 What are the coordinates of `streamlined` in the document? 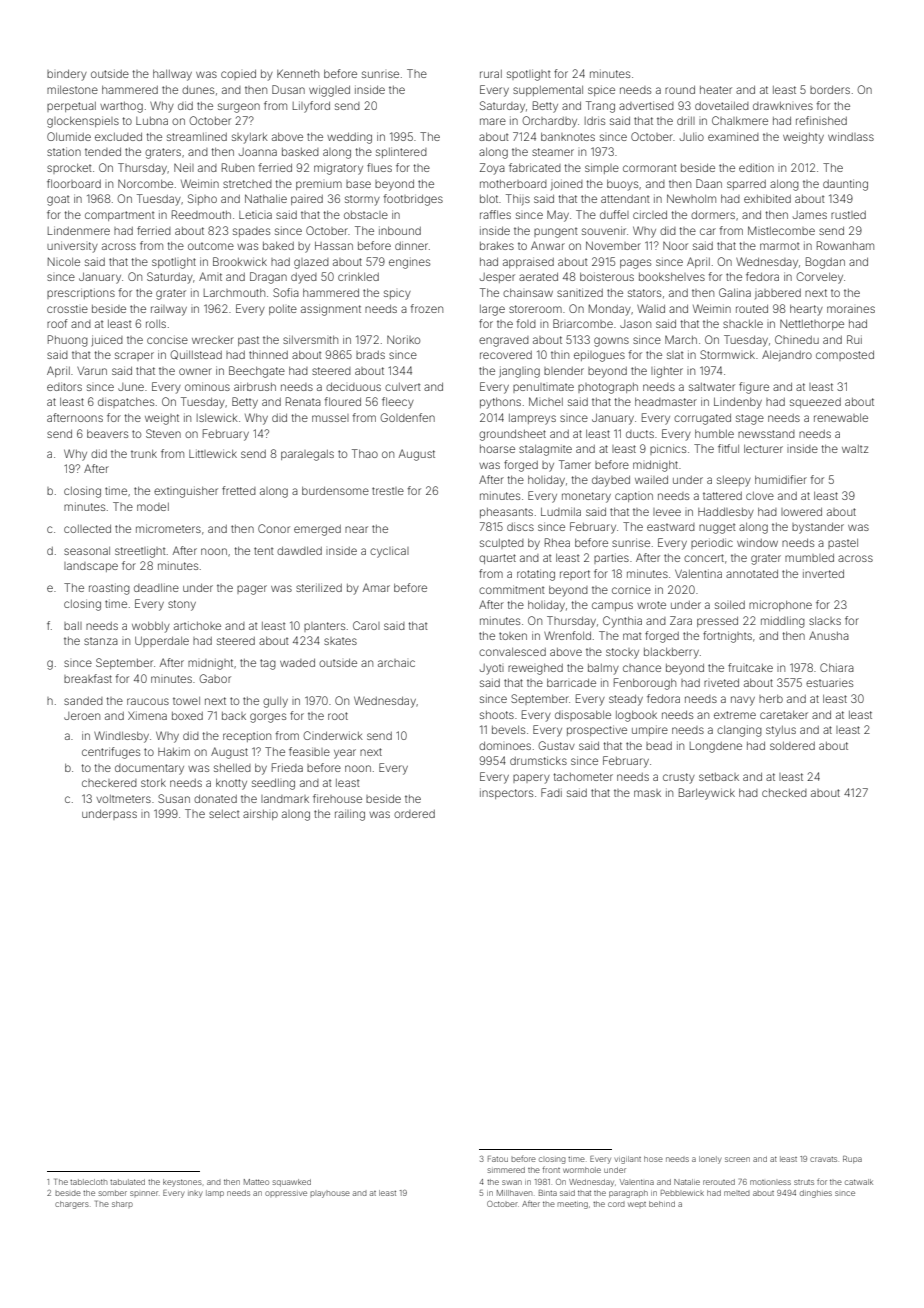 It's located at (197, 137).
